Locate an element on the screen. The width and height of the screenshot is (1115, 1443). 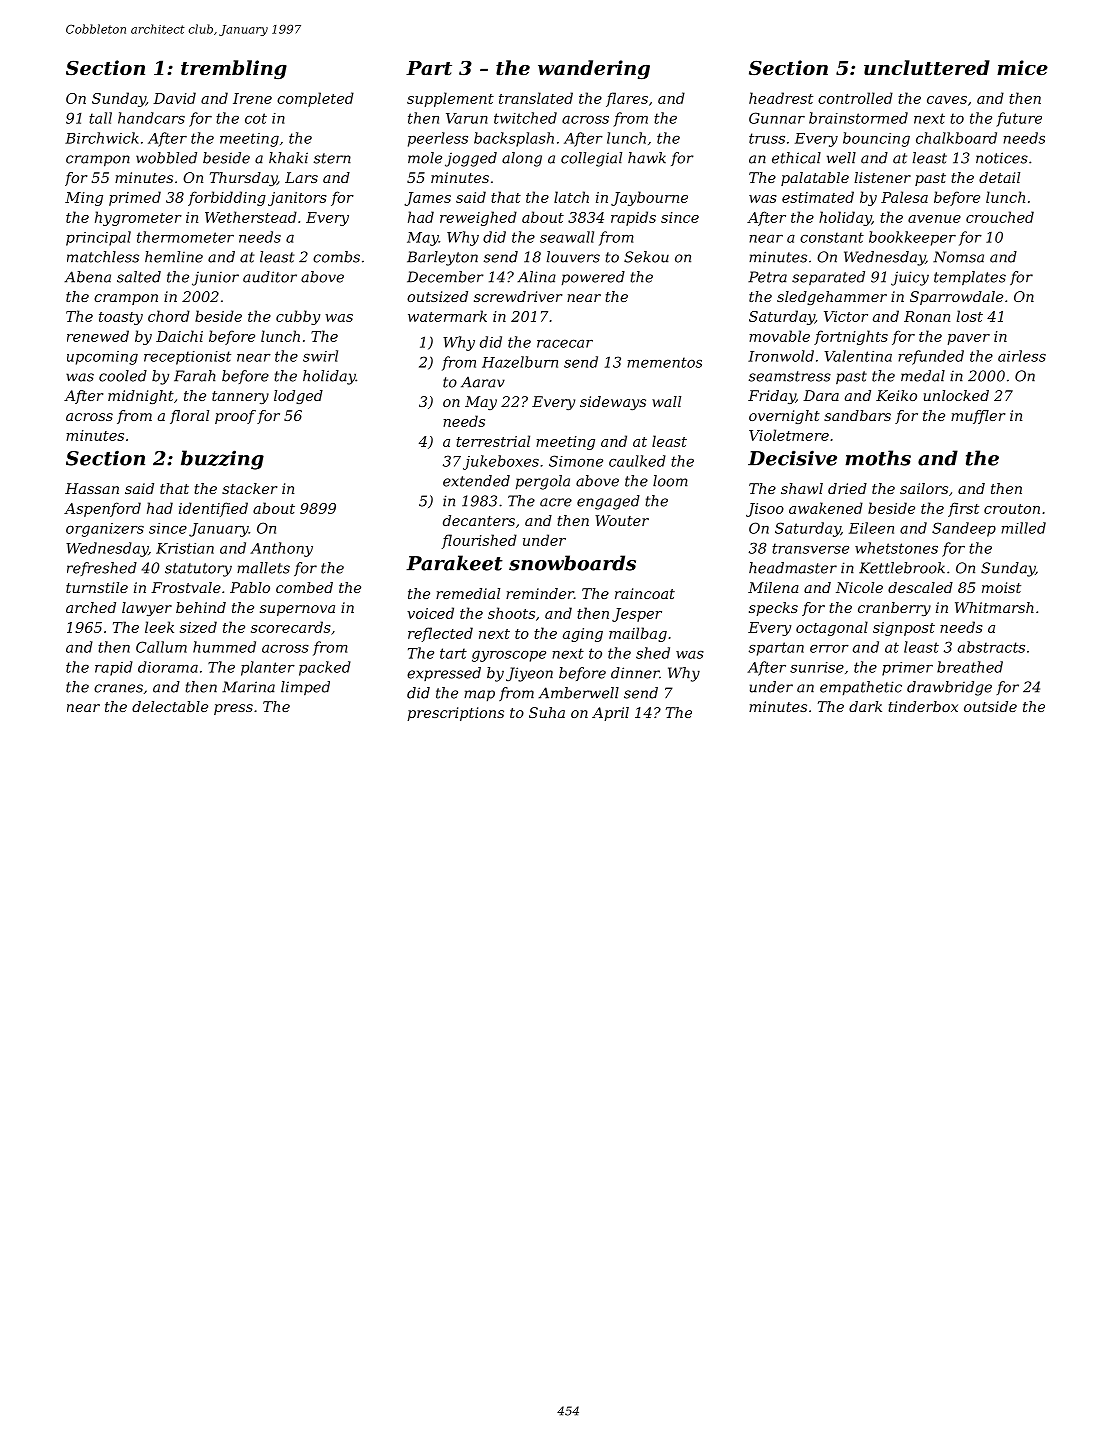
uncluttered is located at coordinates (927, 67).
